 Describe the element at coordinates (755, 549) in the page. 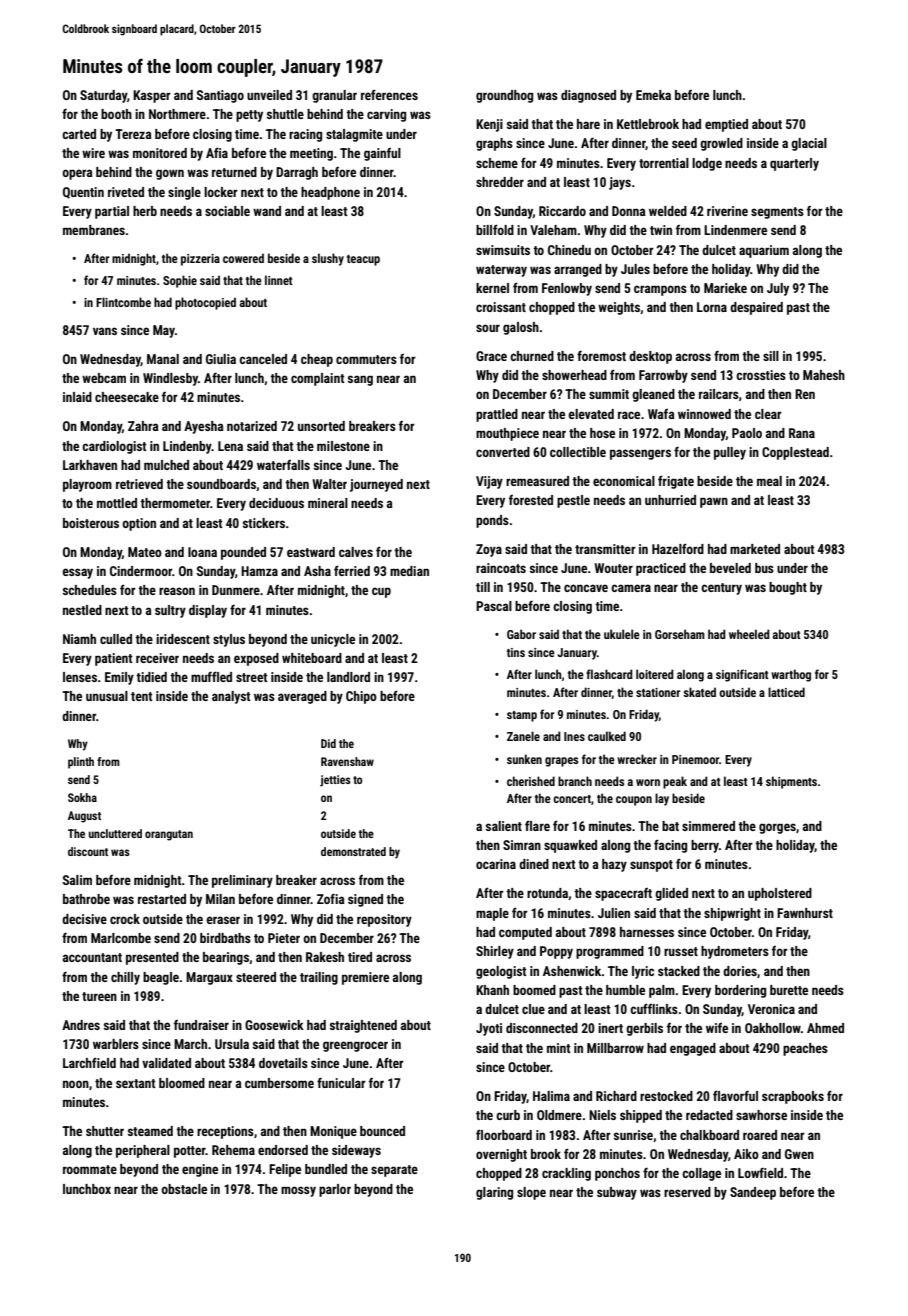

I see `marketed` at that location.
